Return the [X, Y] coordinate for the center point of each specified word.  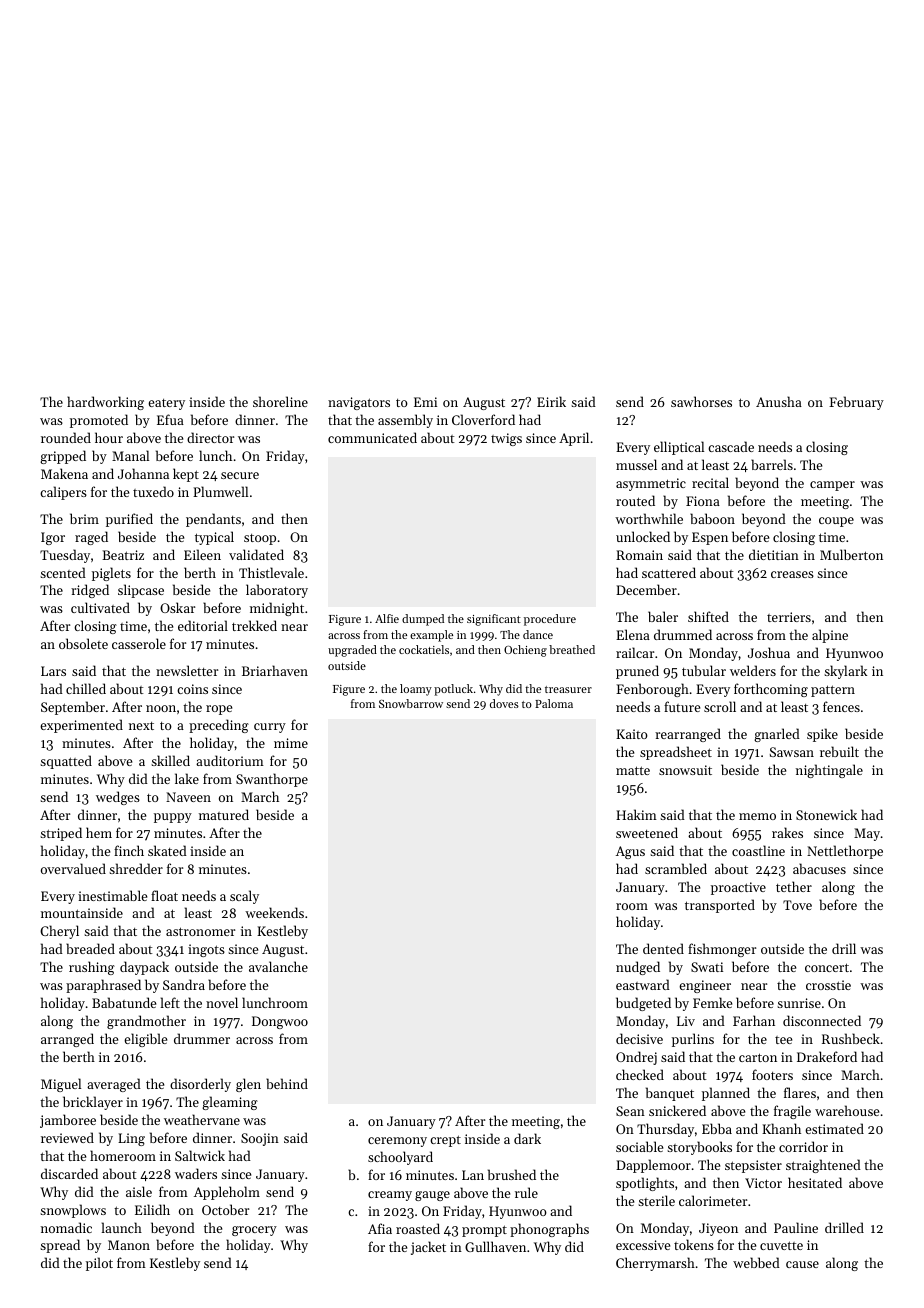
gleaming [230, 1103]
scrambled [676, 868]
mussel [636, 464]
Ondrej [636, 1058]
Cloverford [483, 419]
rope [219, 710]
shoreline [280, 401]
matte [633, 770]
